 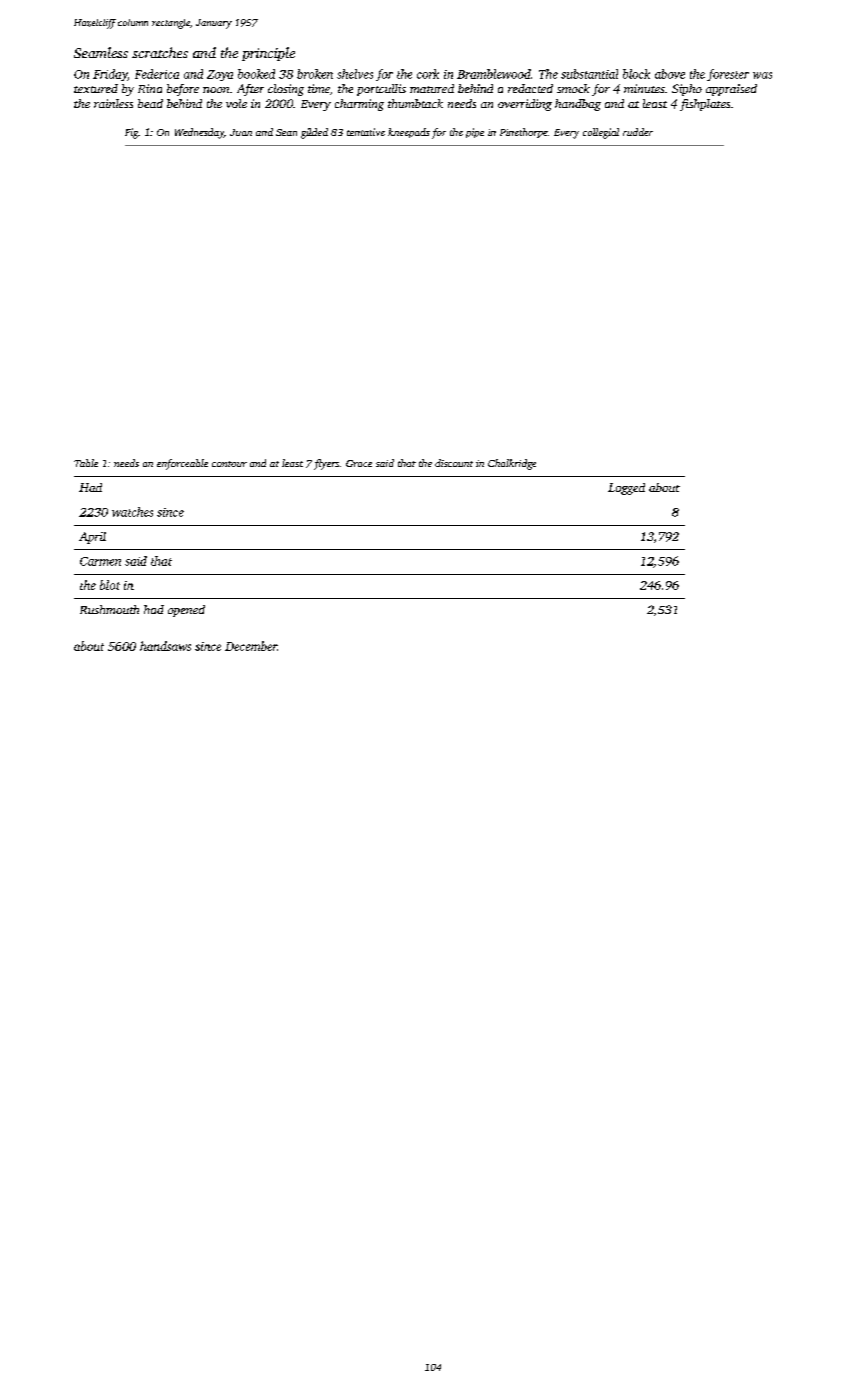 What do you see at coordinates (366, 132) in the page?
I see `tentative` at bounding box center [366, 132].
